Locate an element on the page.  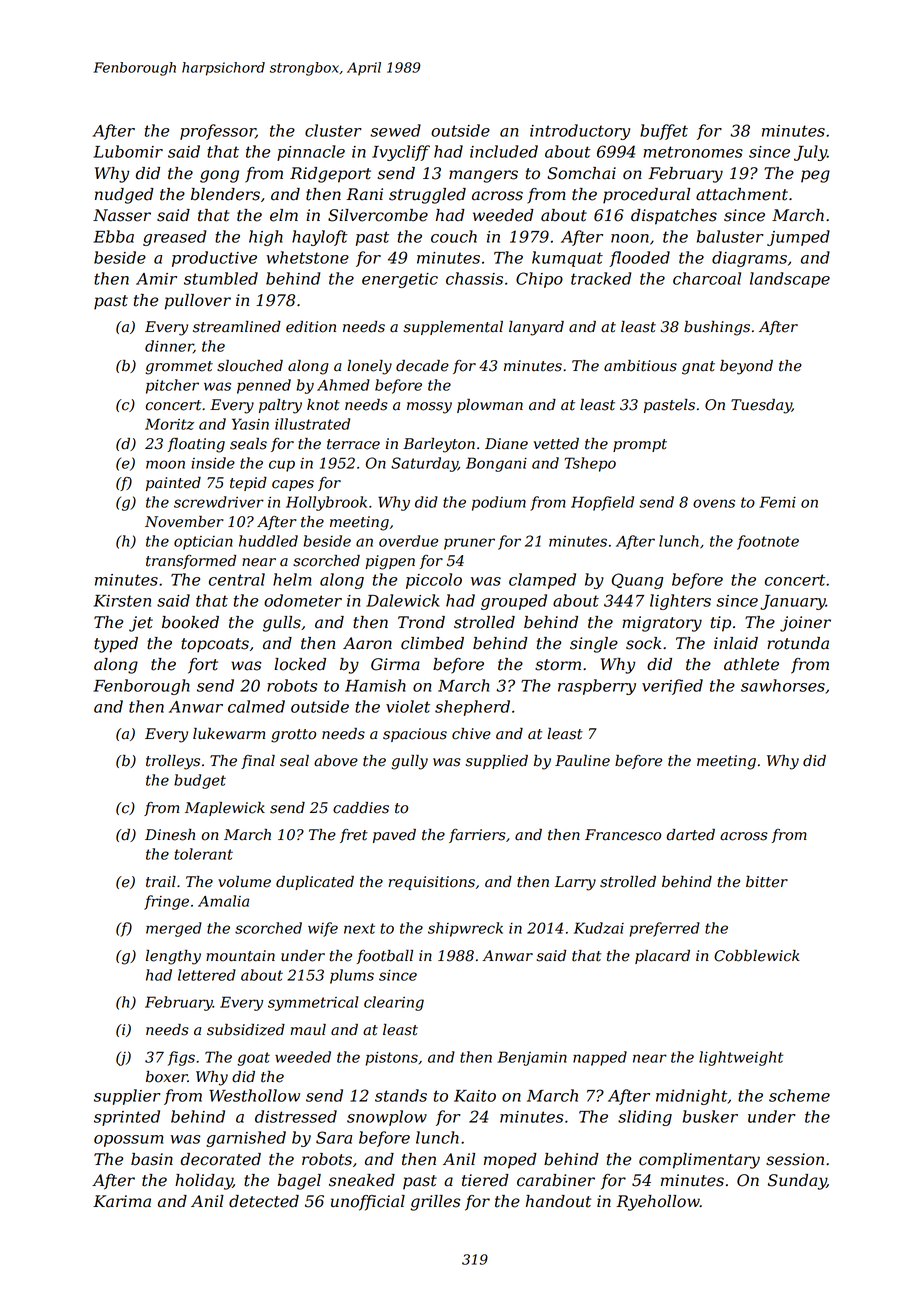
darted is located at coordinates (691, 835).
